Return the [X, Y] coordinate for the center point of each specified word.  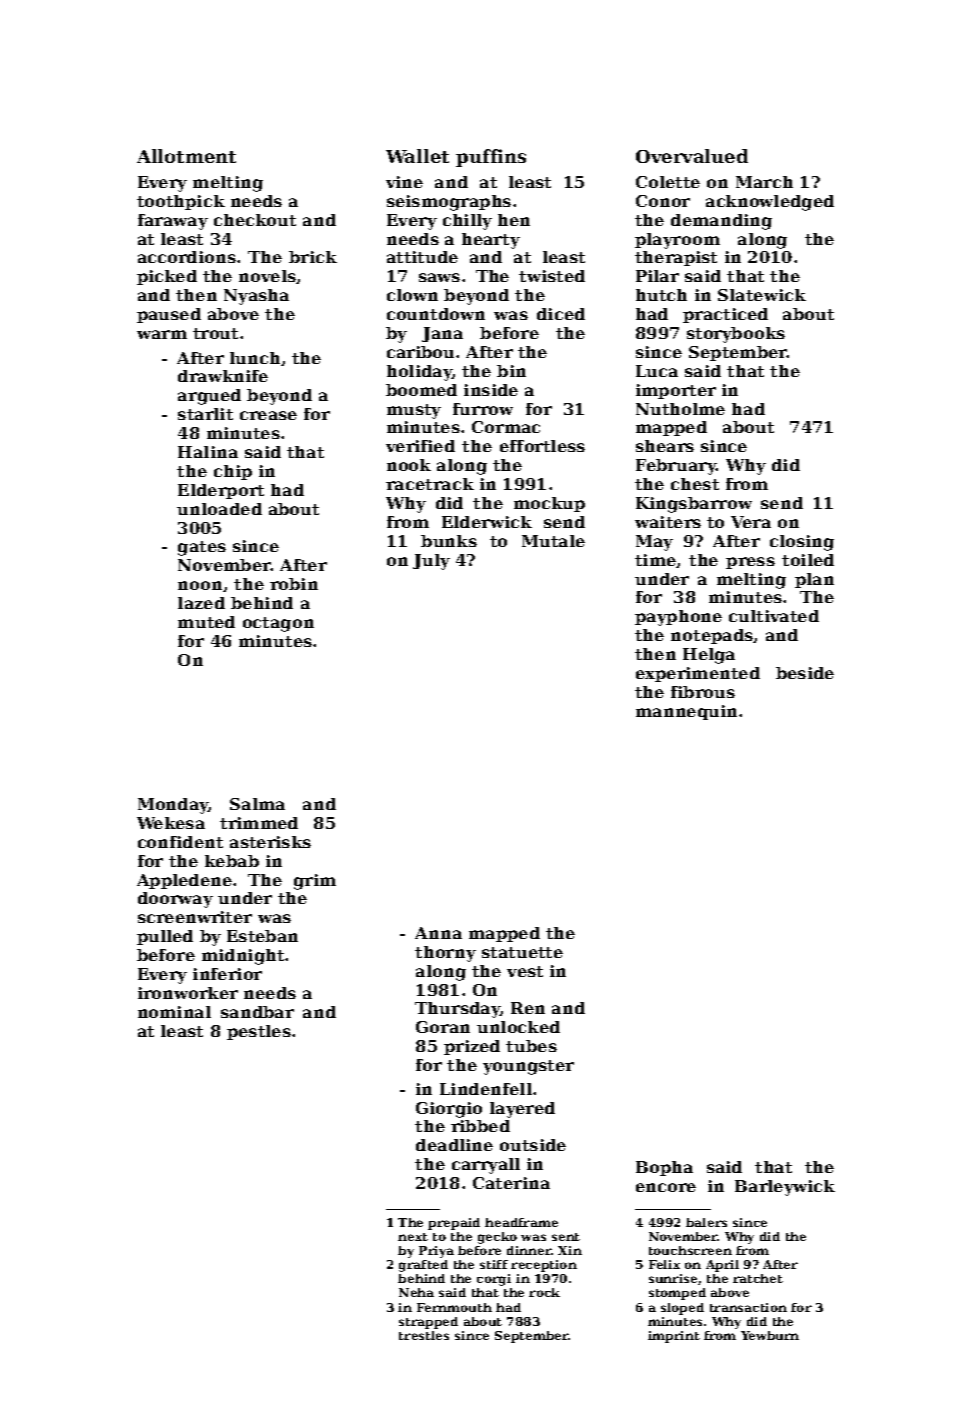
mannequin [686, 712]
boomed [421, 390]
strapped [428, 1323]
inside [491, 390]
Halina [208, 452]
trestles [424, 1335]
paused [169, 315]
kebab [232, 861]
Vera [751, 522]
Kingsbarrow [694, 505]
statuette [522, 952]
